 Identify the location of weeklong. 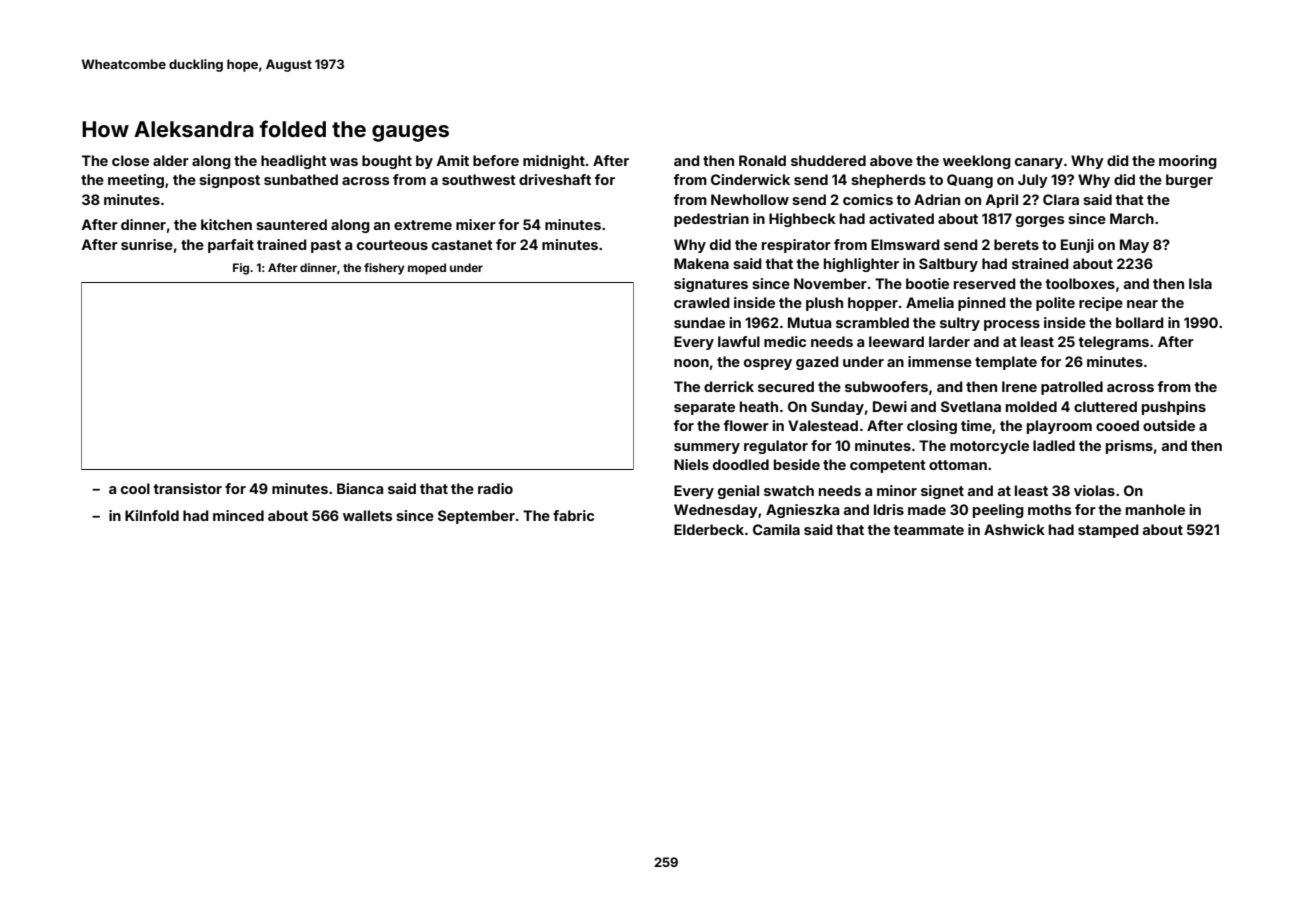
(977, 162).
